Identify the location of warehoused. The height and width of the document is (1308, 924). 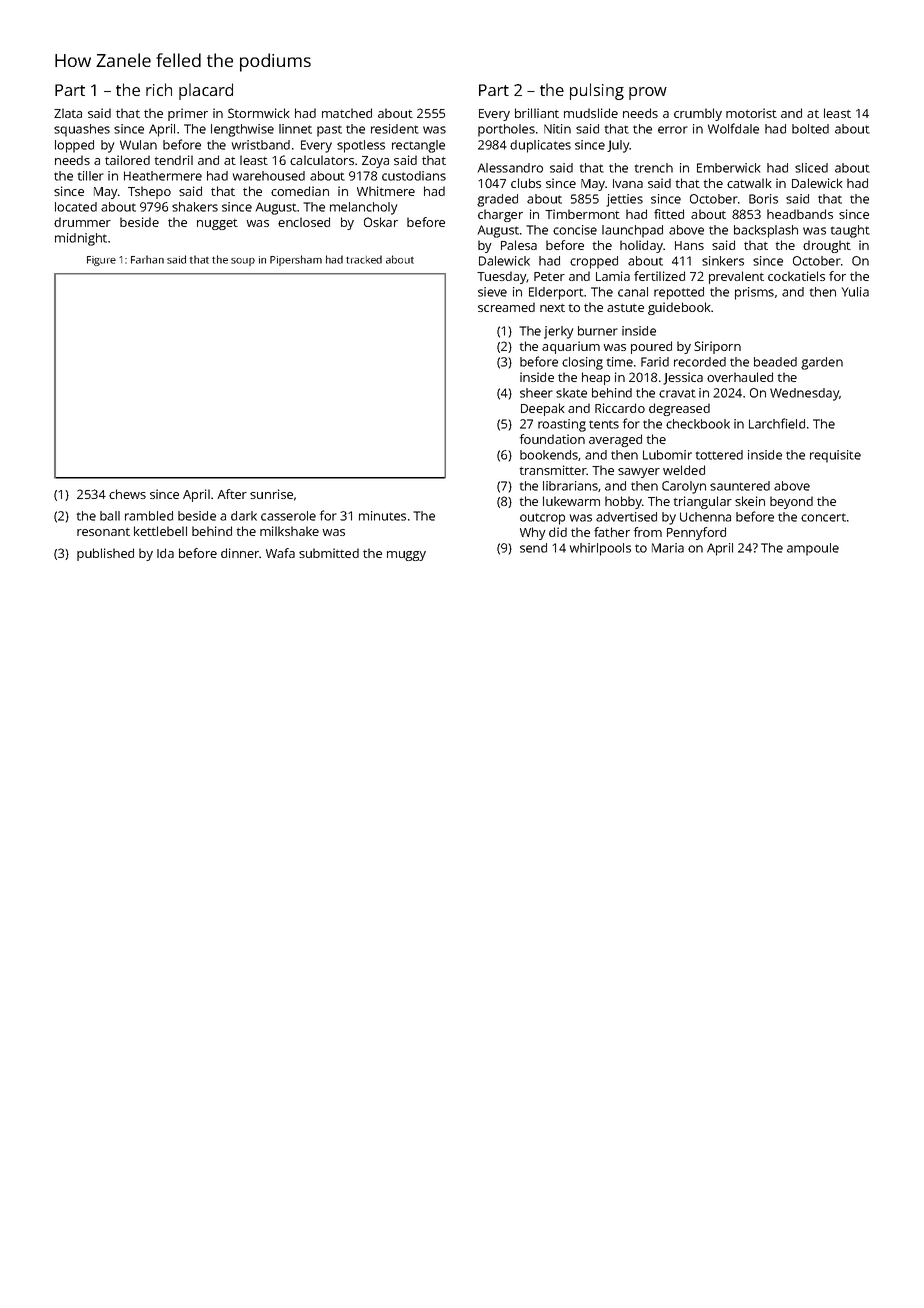
(269, 176).
